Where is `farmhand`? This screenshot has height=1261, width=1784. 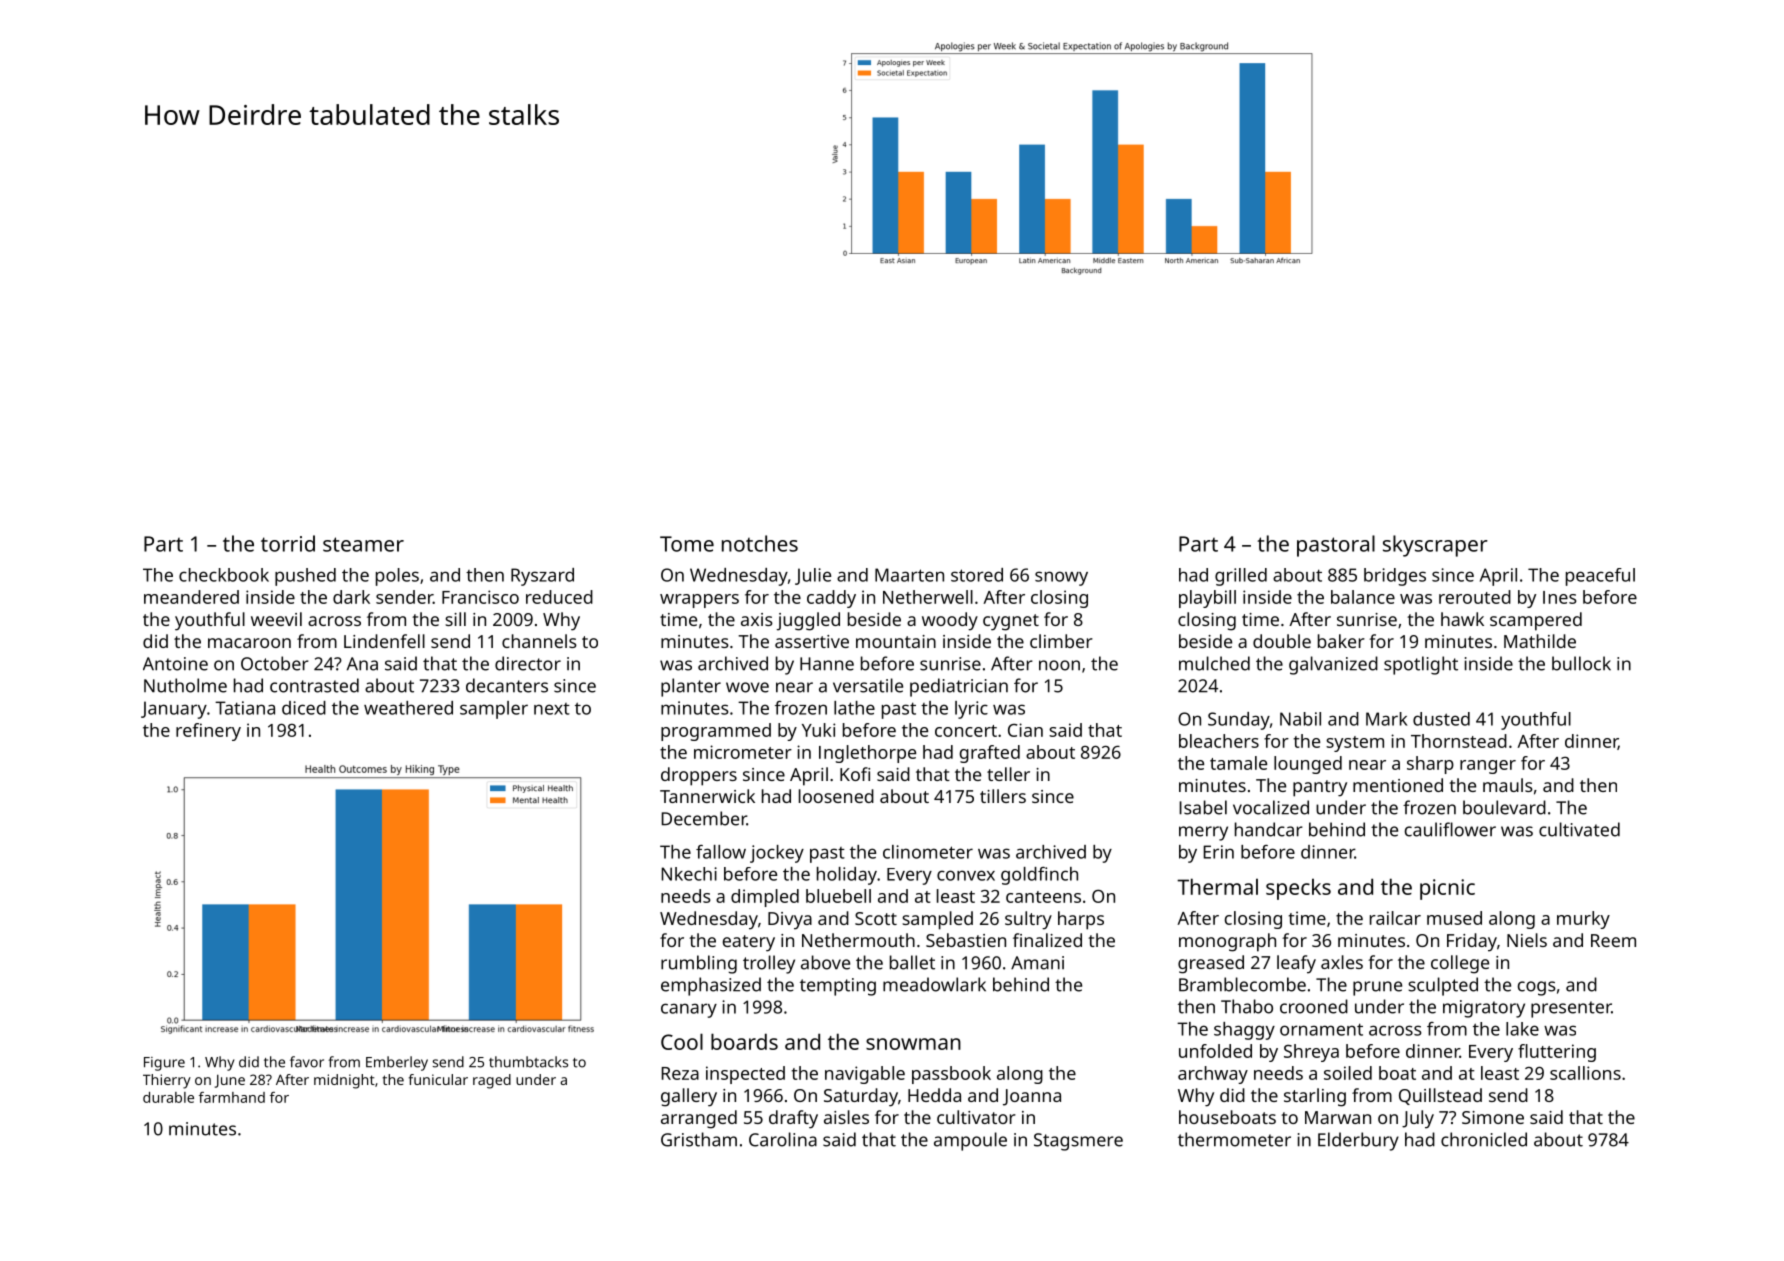
farmhand is located at coordinates (232, 1097).
